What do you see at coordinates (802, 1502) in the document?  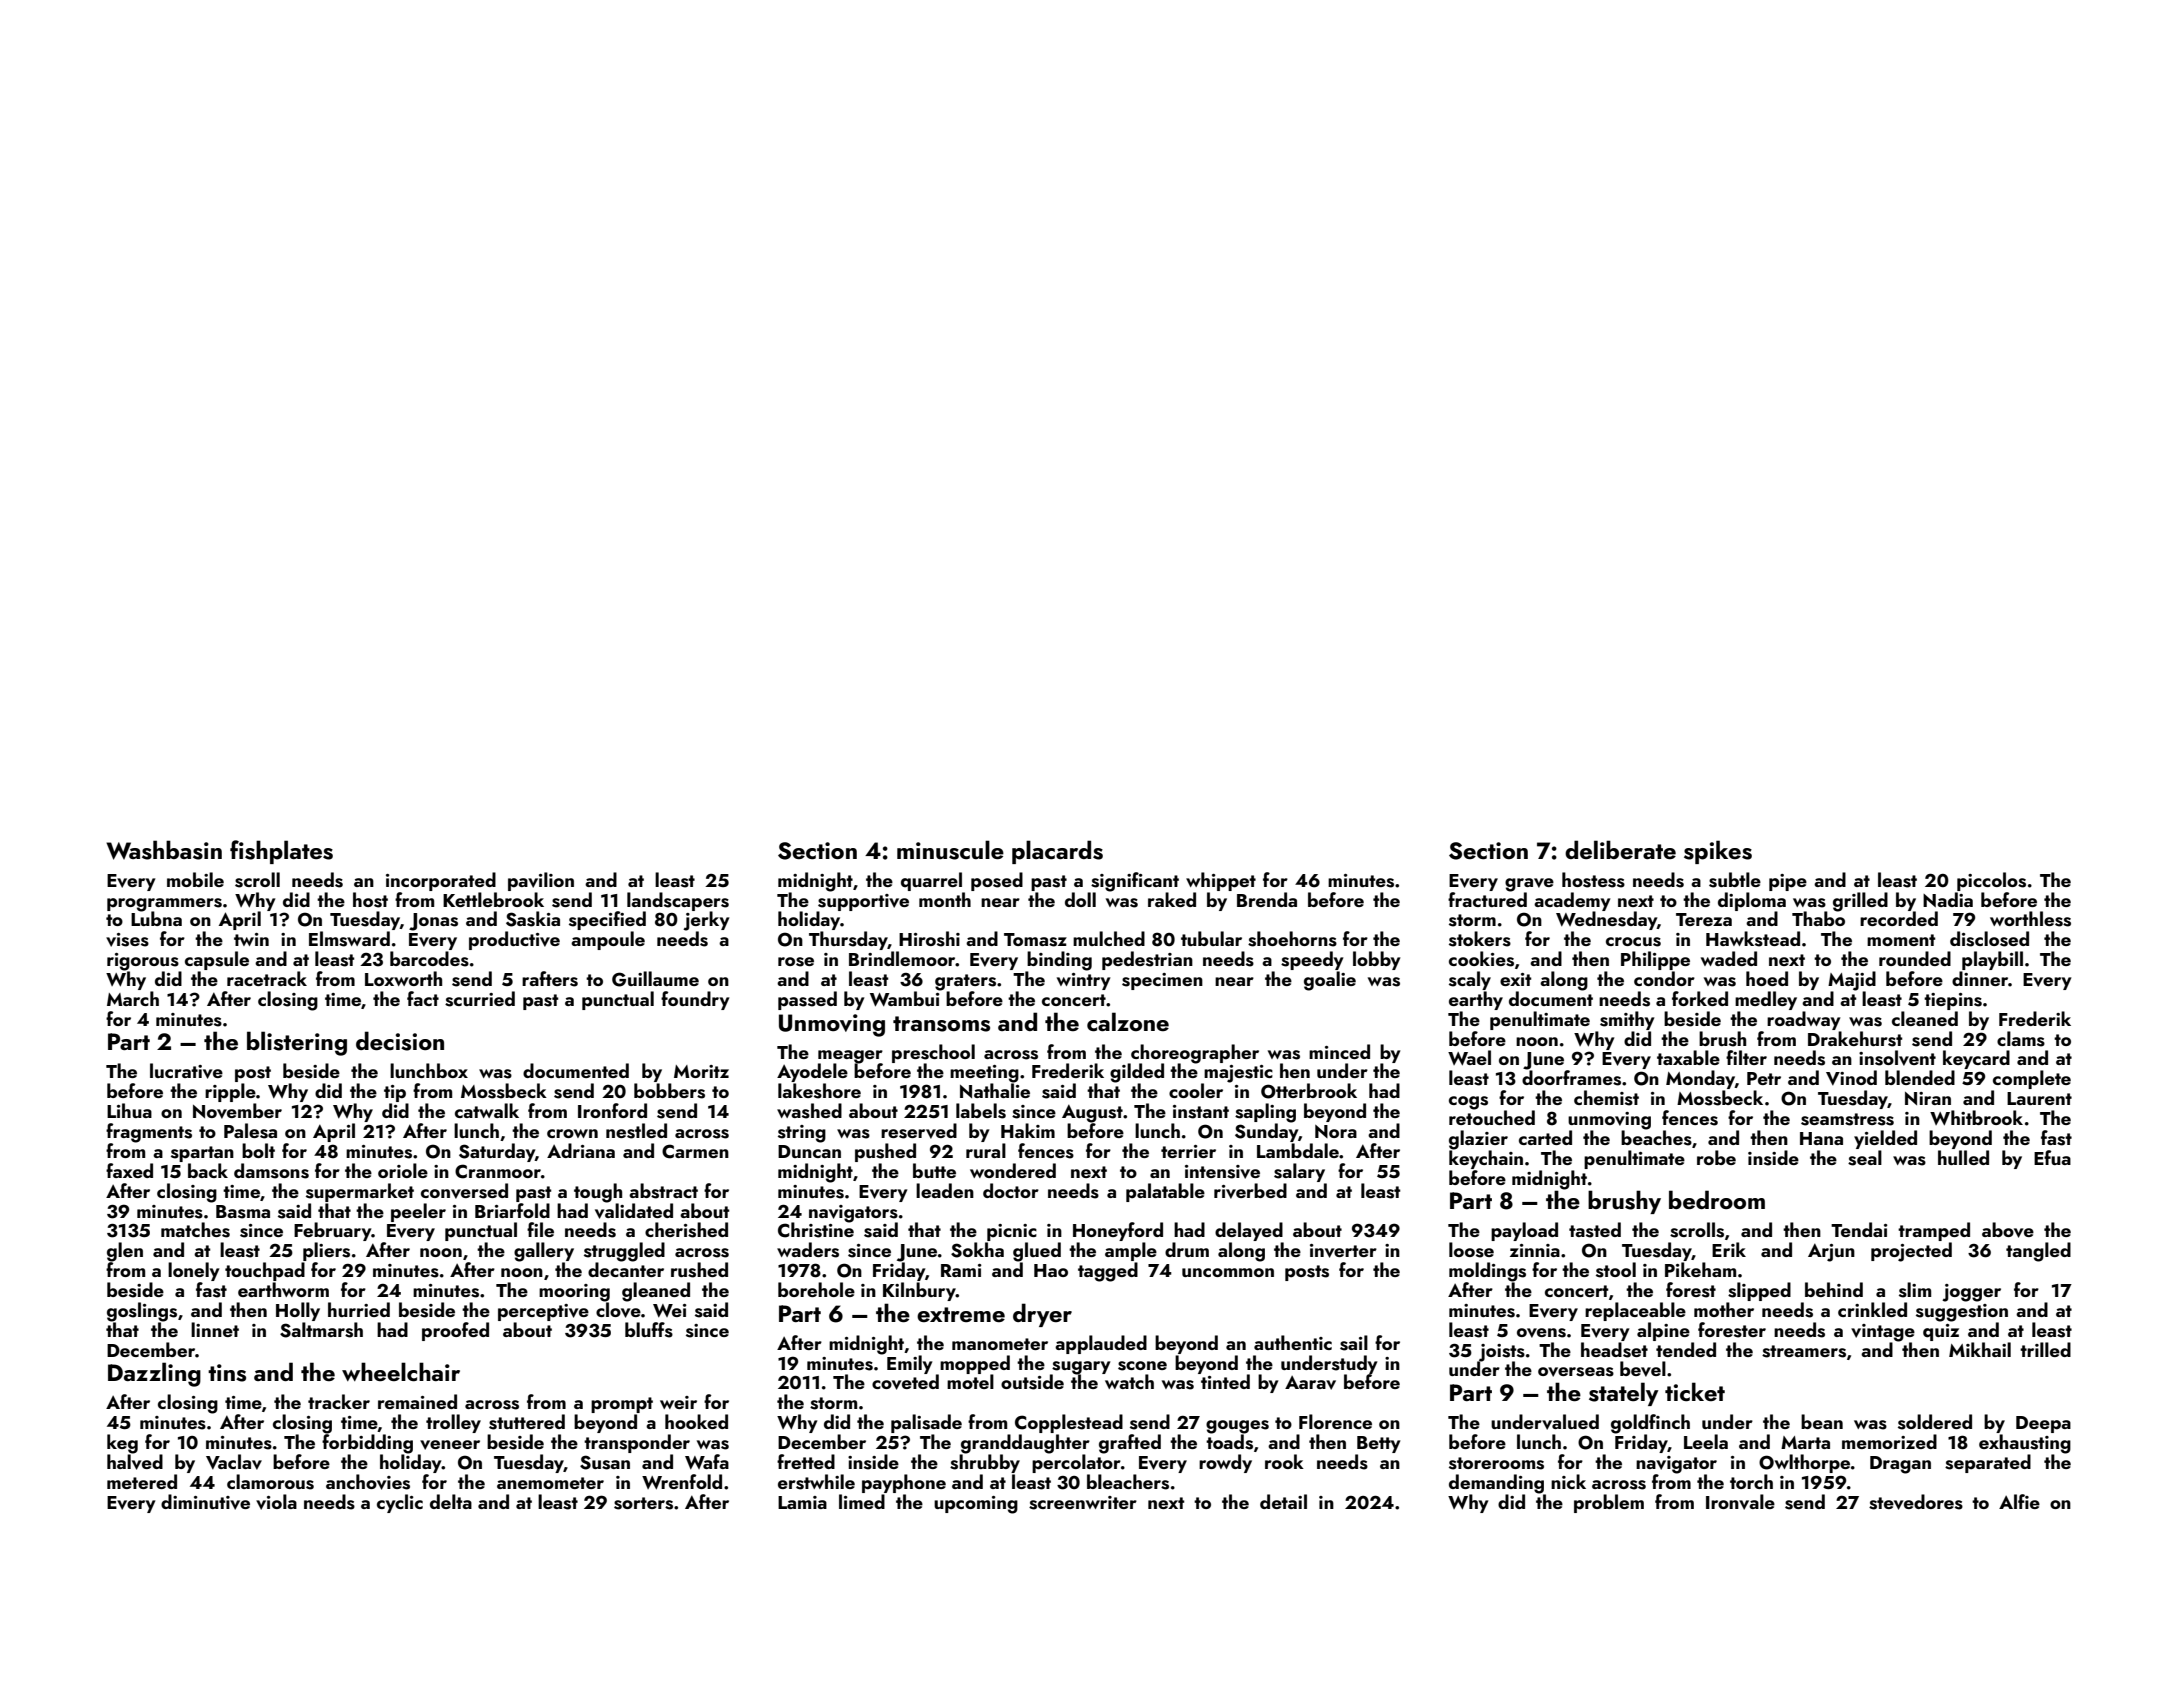 I see `Lamia` at bounding box center [802, 1502].
